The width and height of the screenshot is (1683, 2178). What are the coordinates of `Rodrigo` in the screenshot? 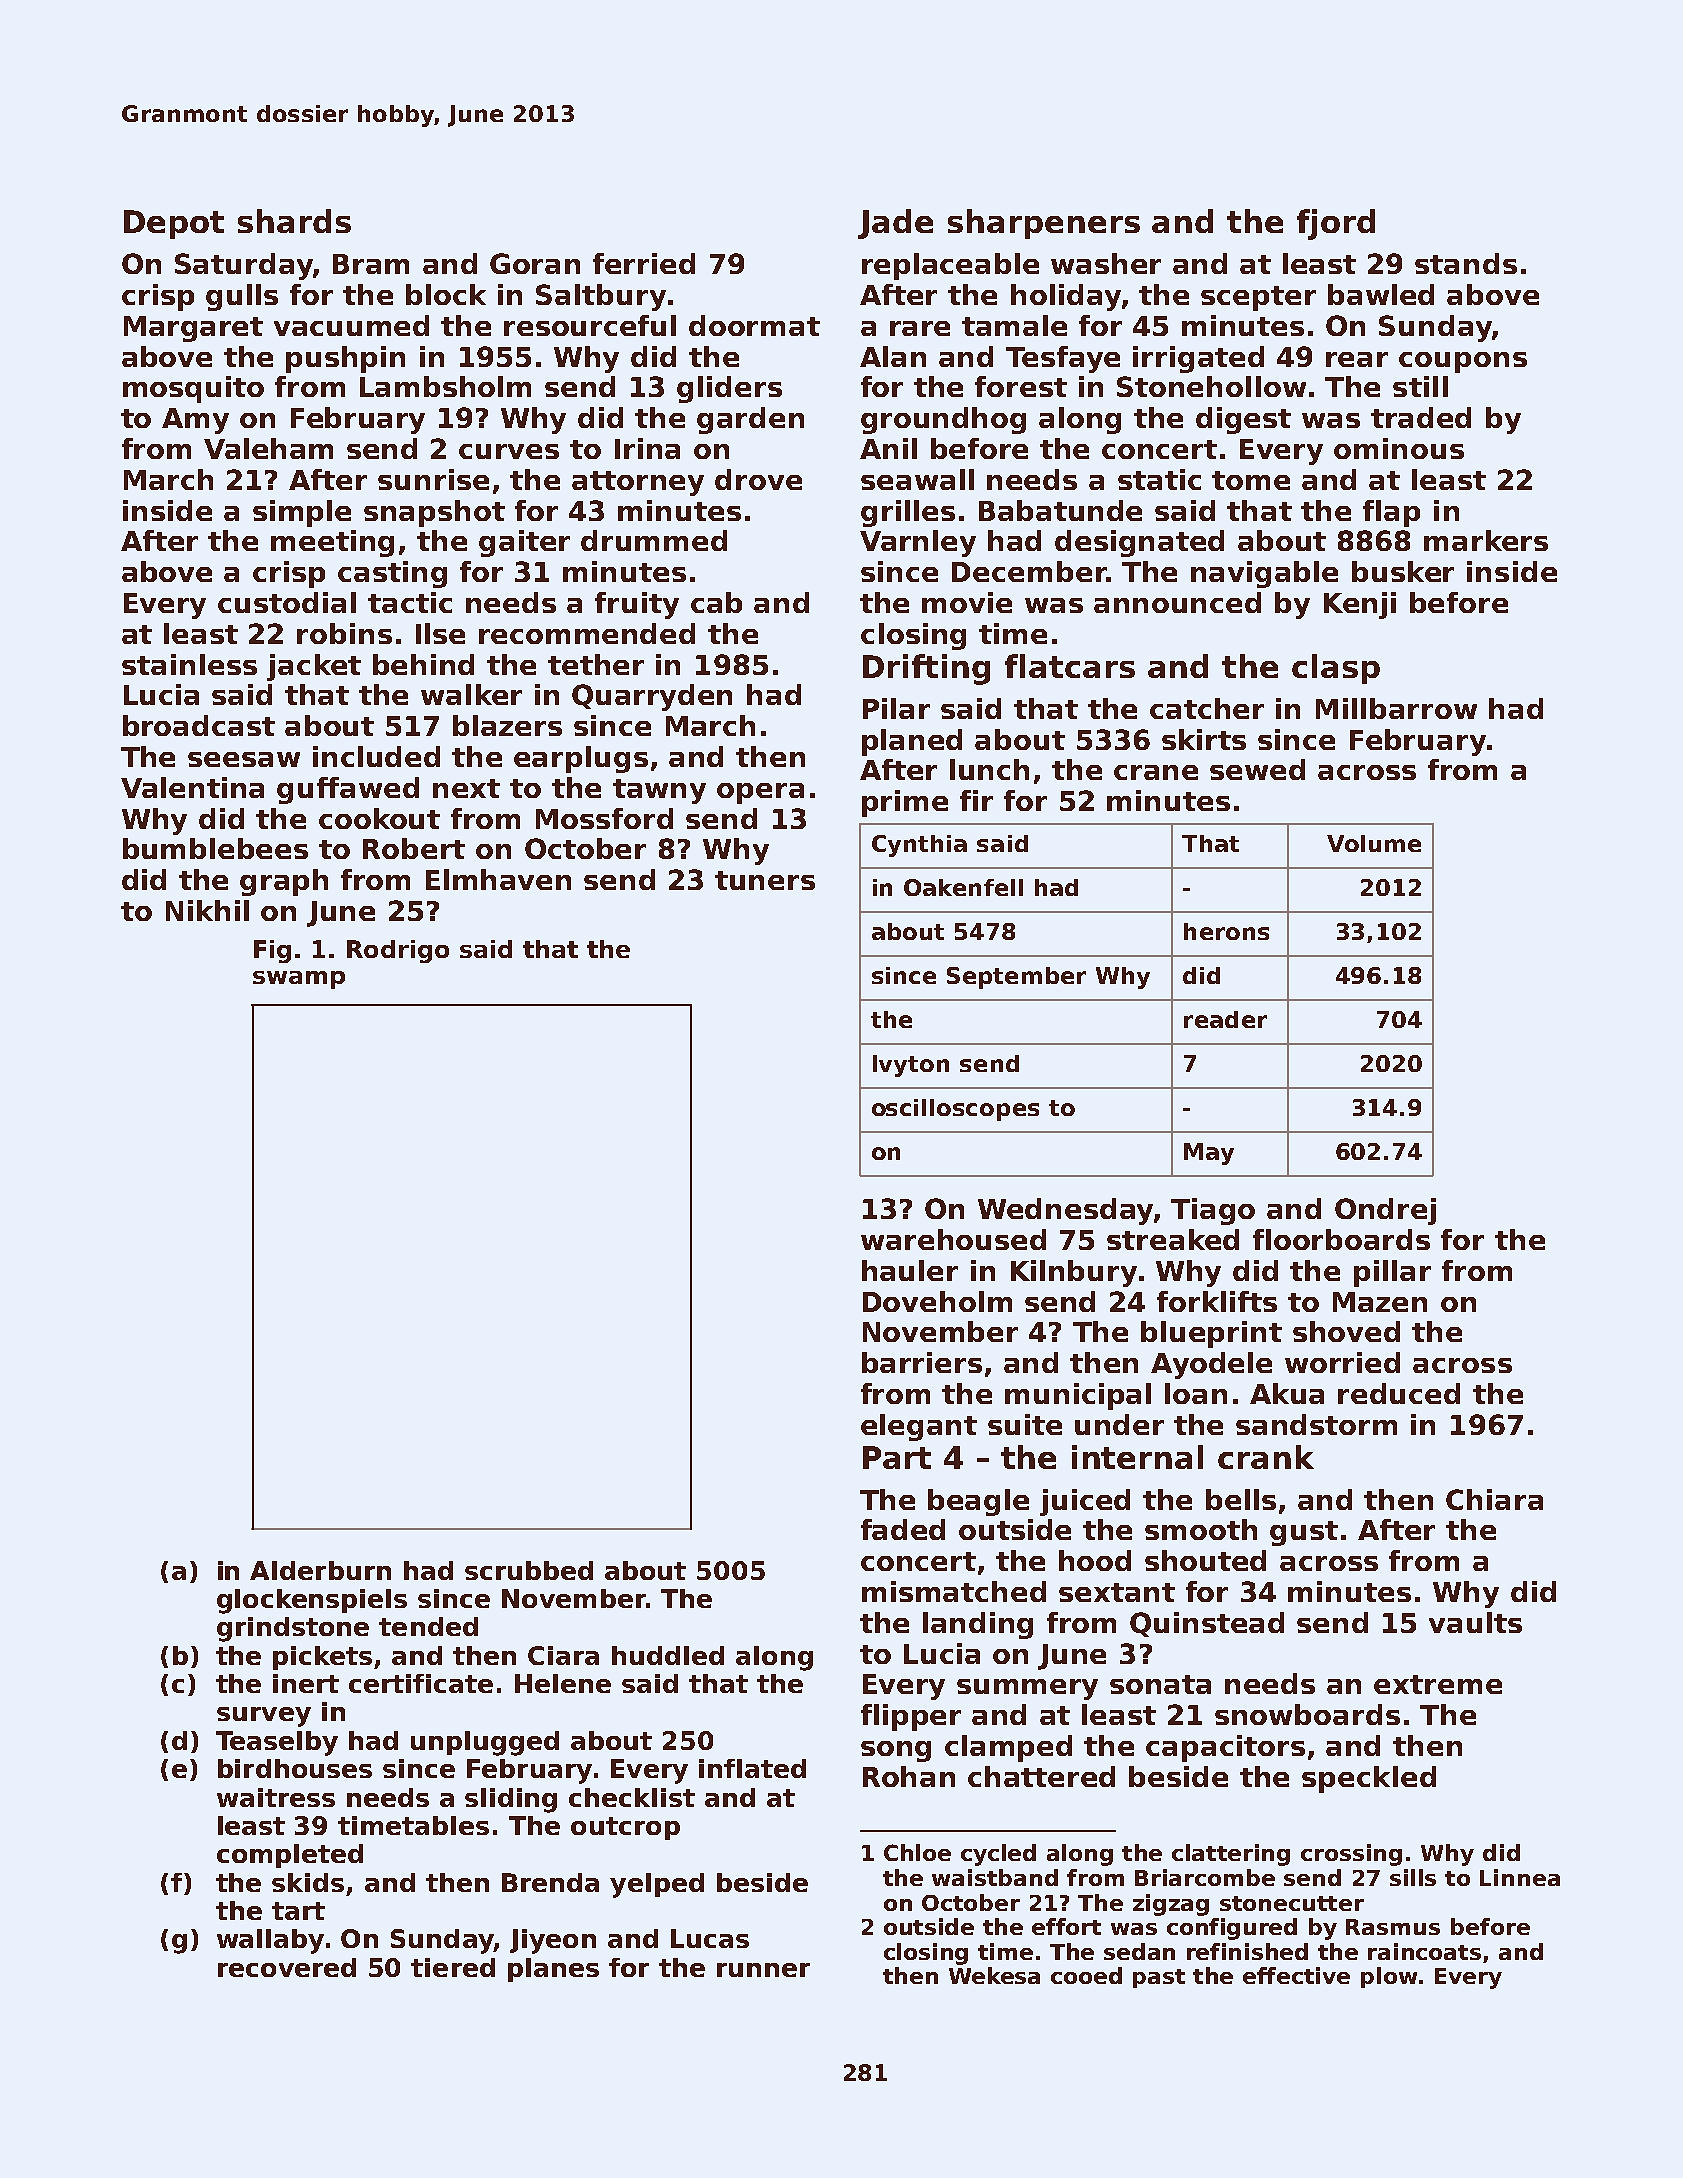 It's located at (398, 951).
